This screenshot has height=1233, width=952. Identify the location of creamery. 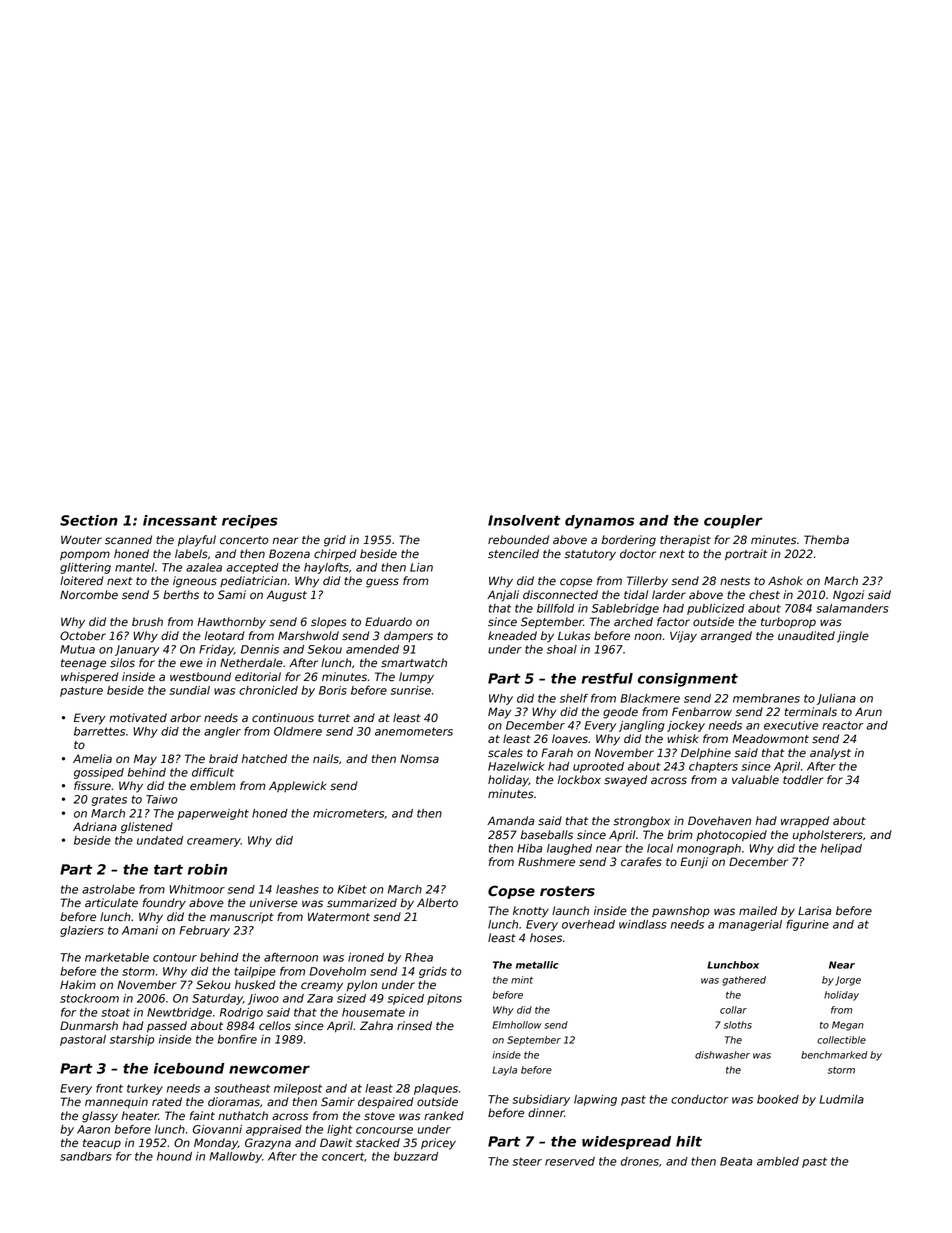
(214, 842).
